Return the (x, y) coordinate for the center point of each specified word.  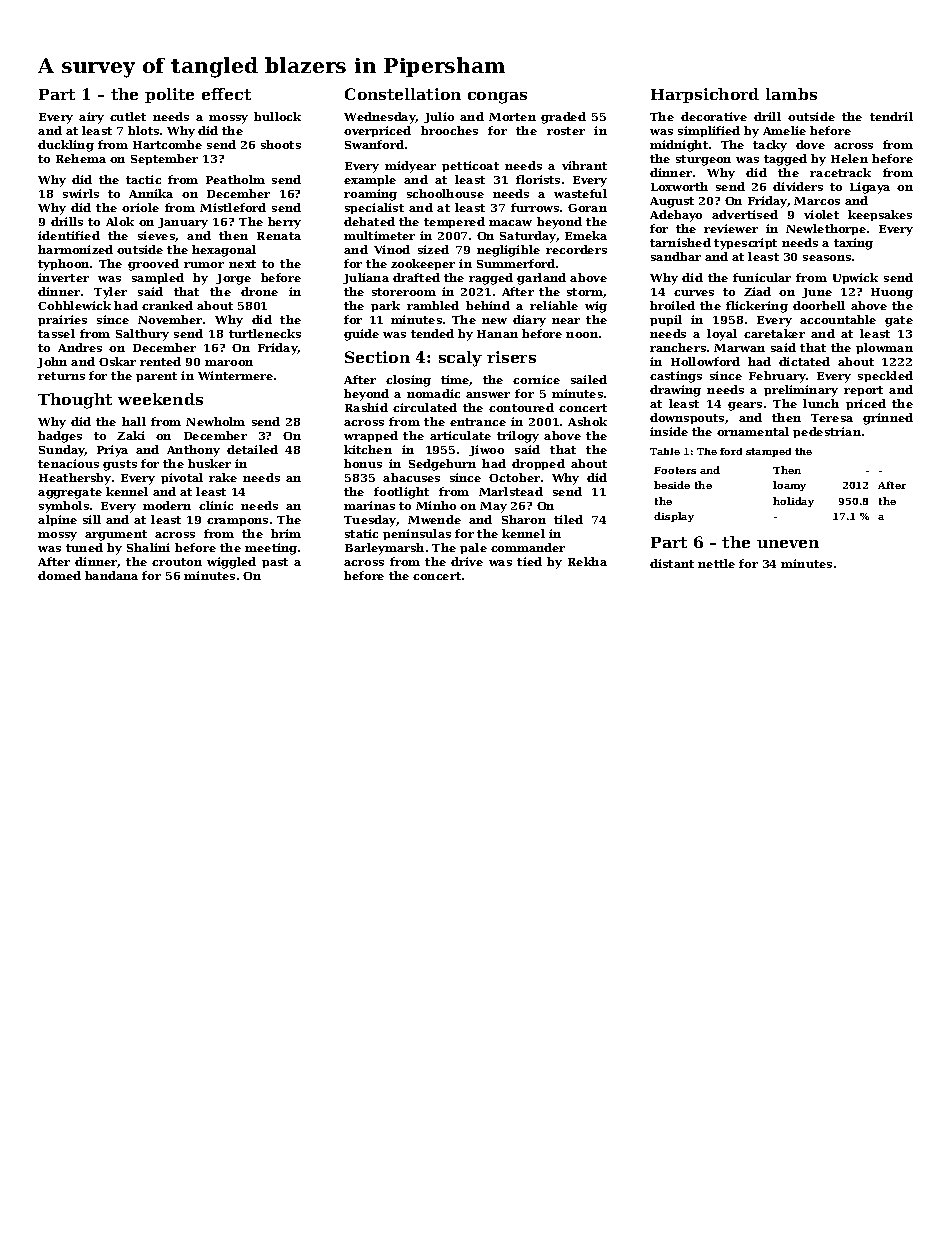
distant (672, 563)
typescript (745, 244)
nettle (716, 563)
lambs (791, 94)
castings (676, 377)
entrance (478, 422)
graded (563, 118)
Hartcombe (167, 144)
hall (134, 421)
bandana (111, 575)
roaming (370, 195)
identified (69, 235)
